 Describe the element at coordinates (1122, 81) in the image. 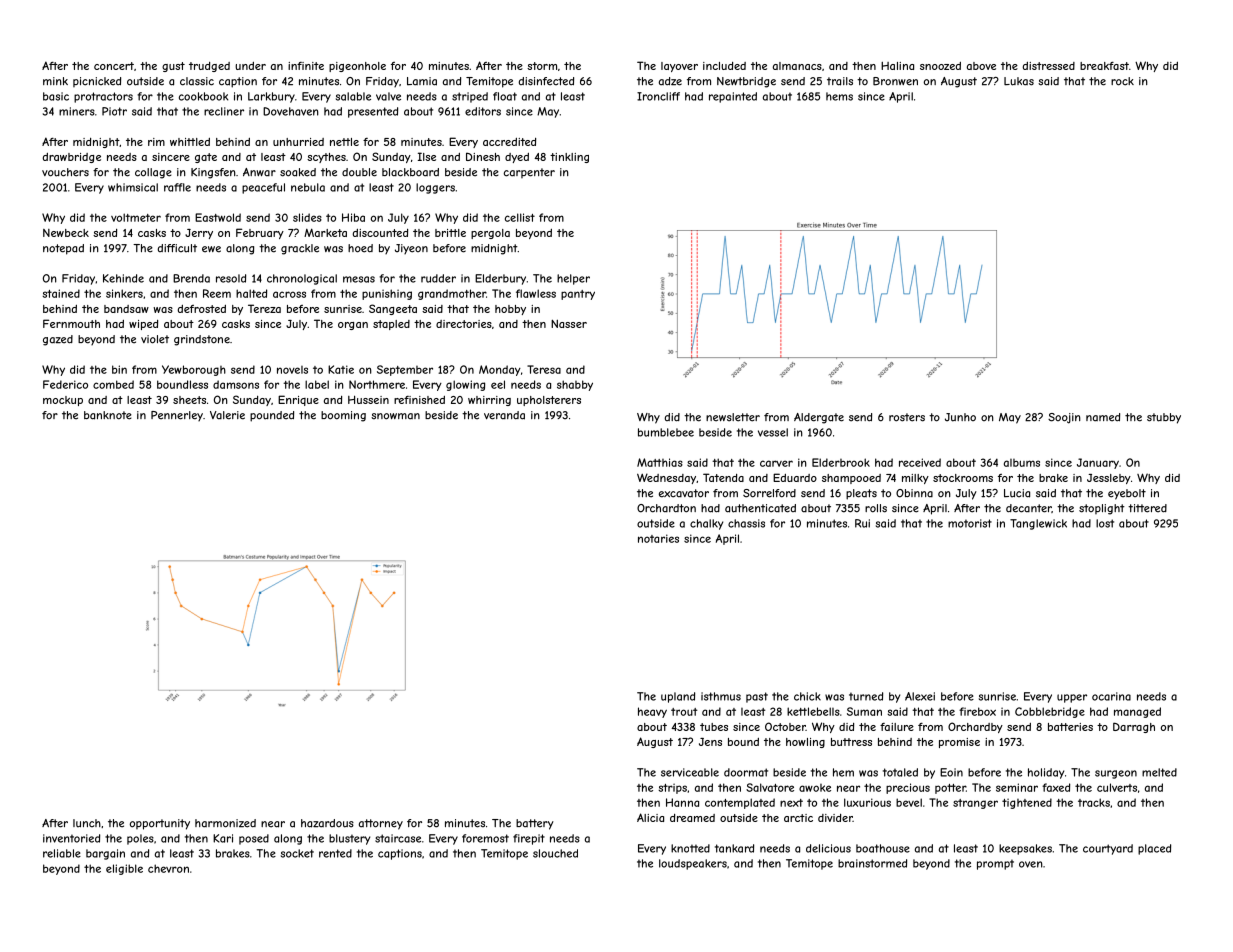

I see `rock` at that location.
